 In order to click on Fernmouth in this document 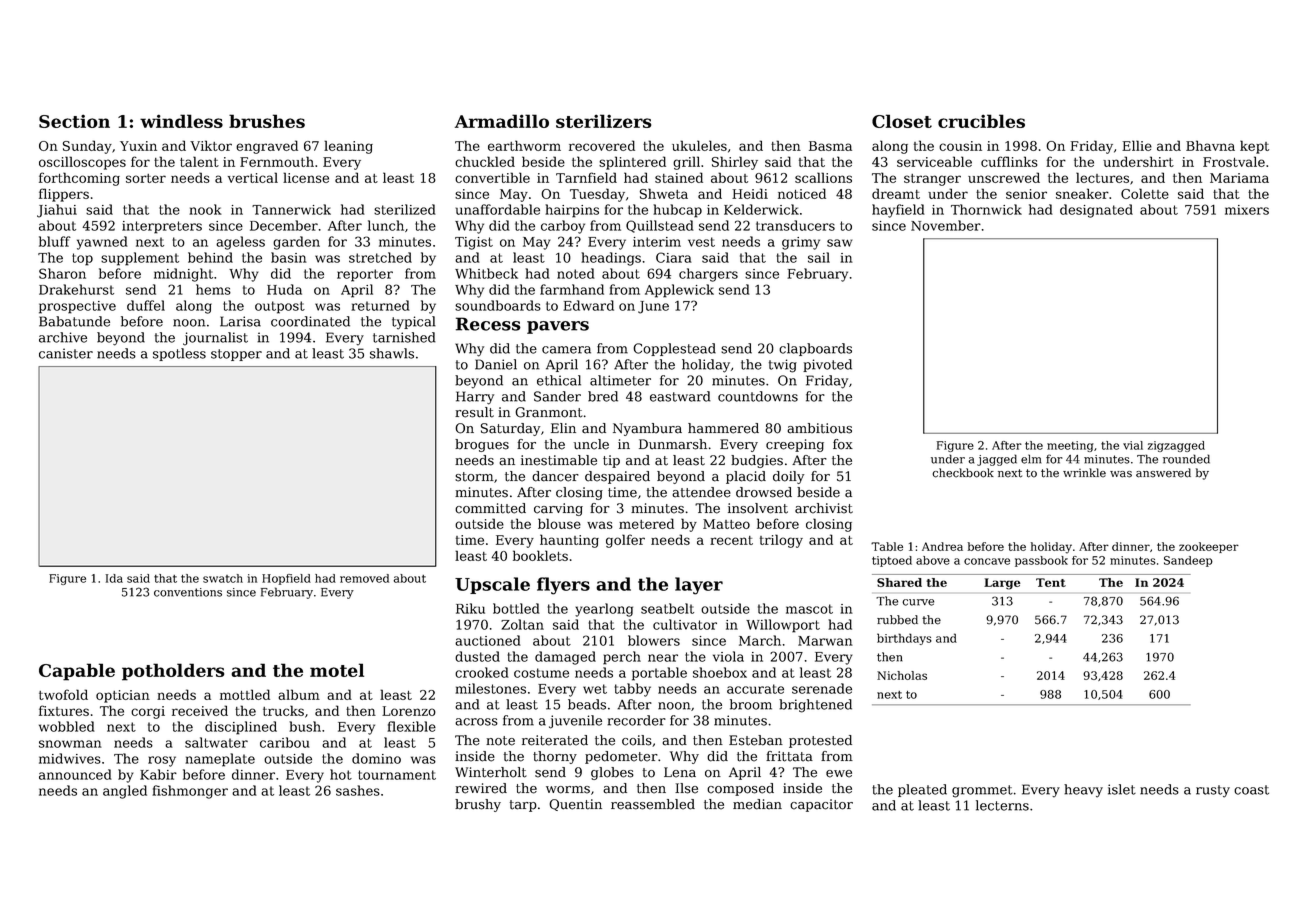, I will do `click(277, 161)`.
